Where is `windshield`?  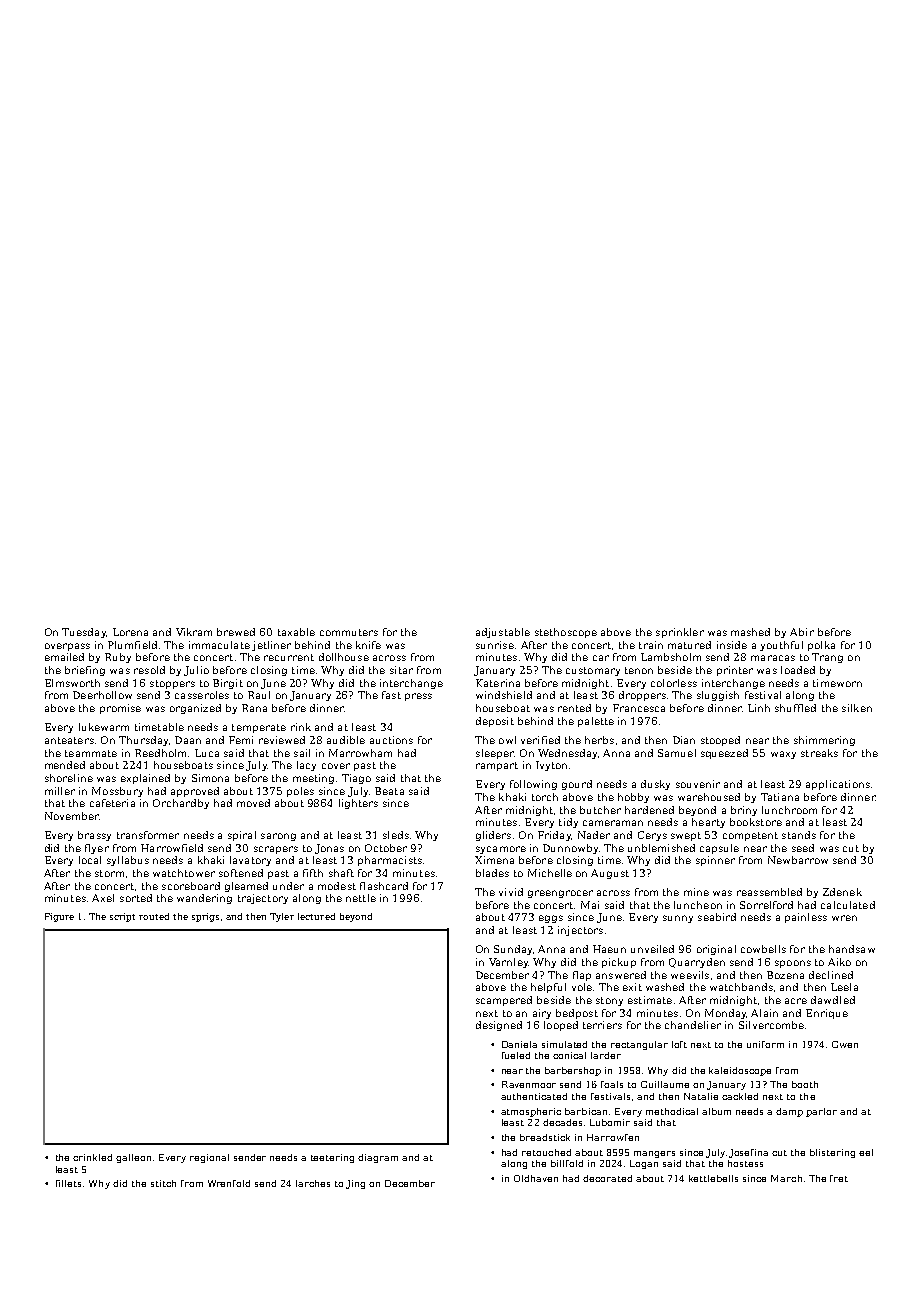 windshield is located at coordinates (504, 695).
